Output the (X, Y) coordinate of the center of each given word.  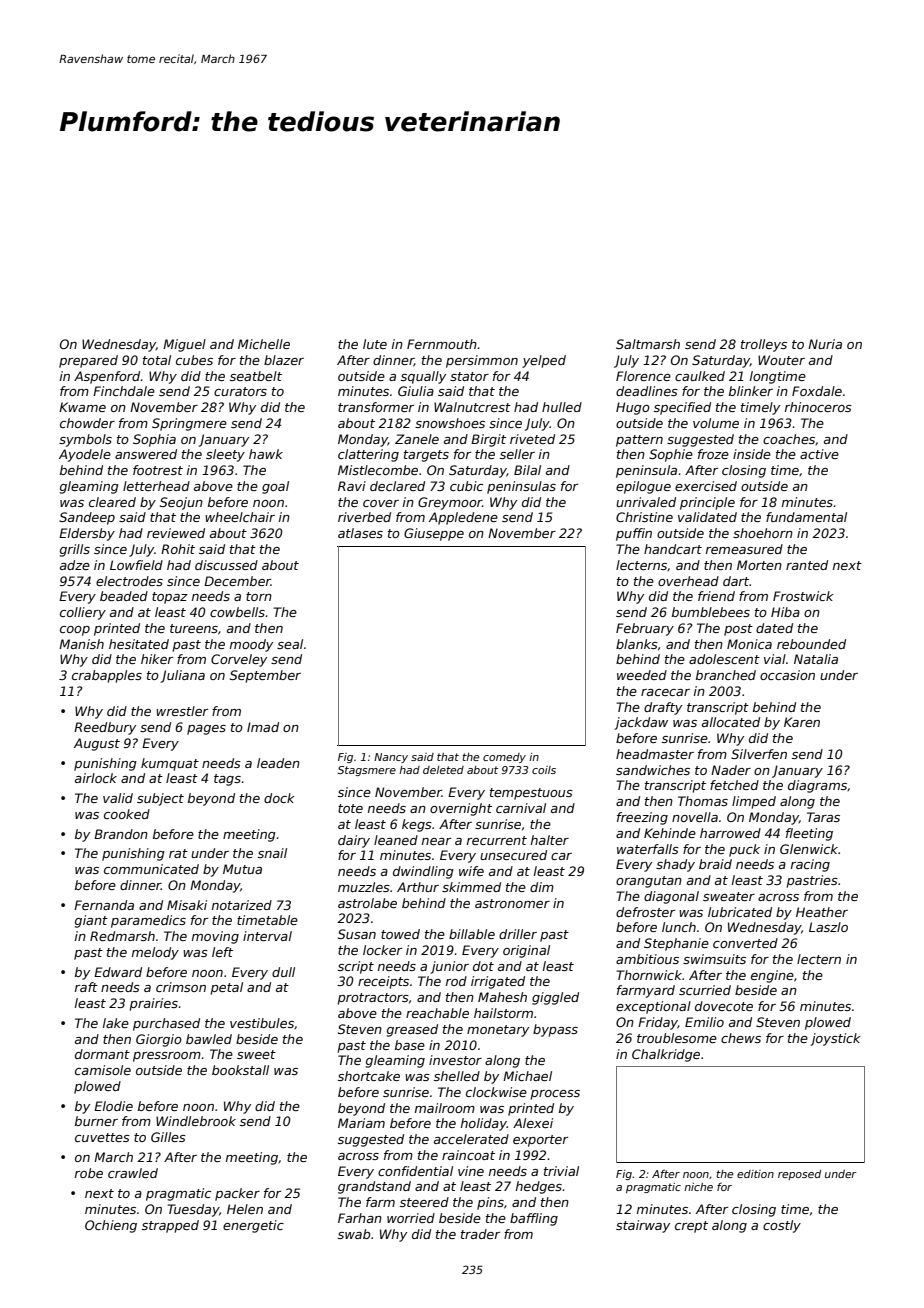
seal (290, 644)
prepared (88, 361)
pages (206, 730)
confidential (415, 1171)
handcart (673, 549)
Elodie (113, 1106)
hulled (562, 407)
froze (713, 454)
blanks (637, 644)
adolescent (724, 659)
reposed (799, 1175)
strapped (170, 1226)
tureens (194, 628)
